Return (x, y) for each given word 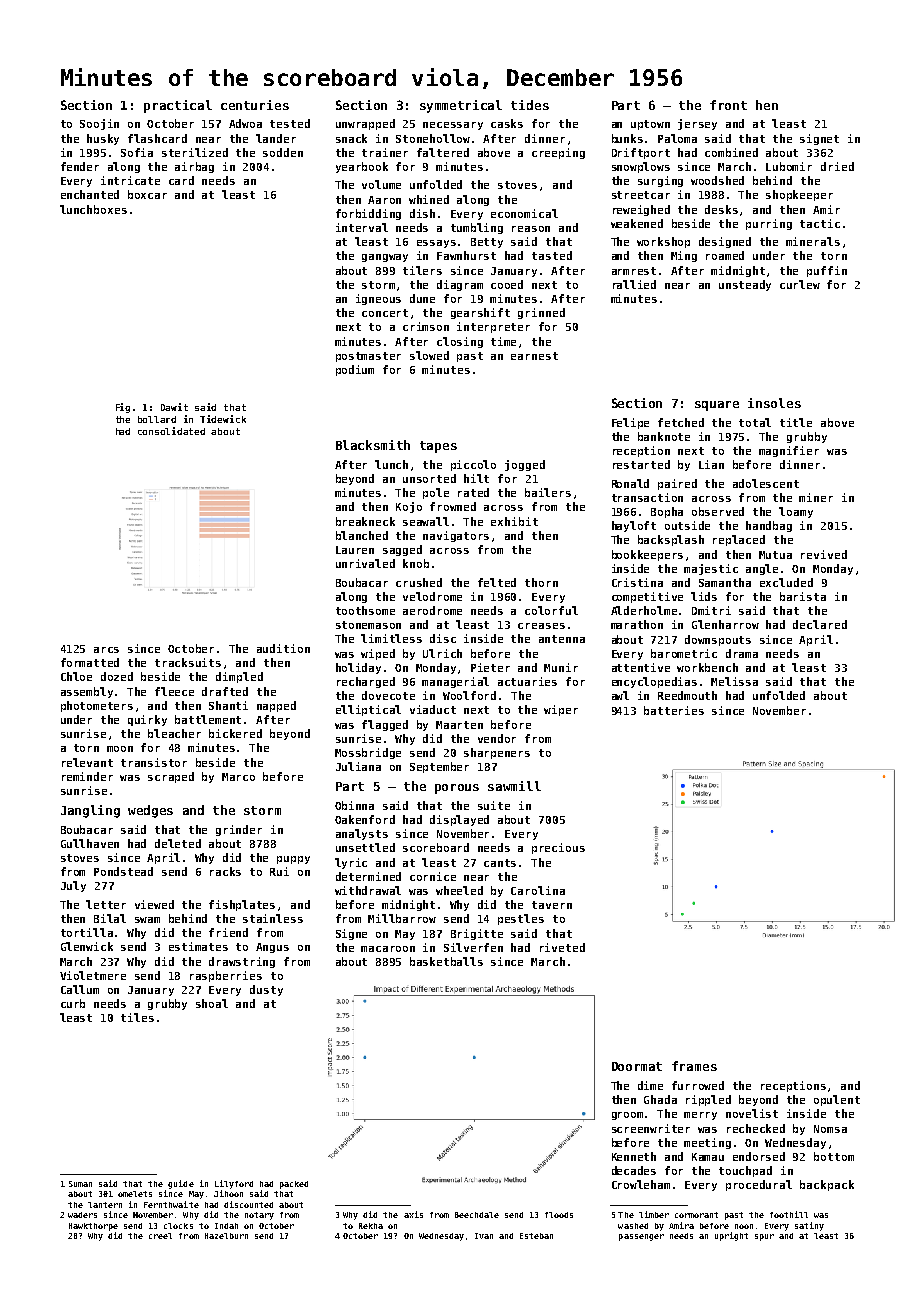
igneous (378, 299)
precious (558, 848)
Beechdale (477, 1215)
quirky (147, 720)
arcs (106, 650)
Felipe (630, 423)
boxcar (147, 194)
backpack (827, 1185)
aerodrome (432, 610)
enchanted (90, 194)
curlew (800, 284)
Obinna (354, 805)
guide (181, 1184)
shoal (212, 1003)
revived (824, 554)
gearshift (480, 313)
